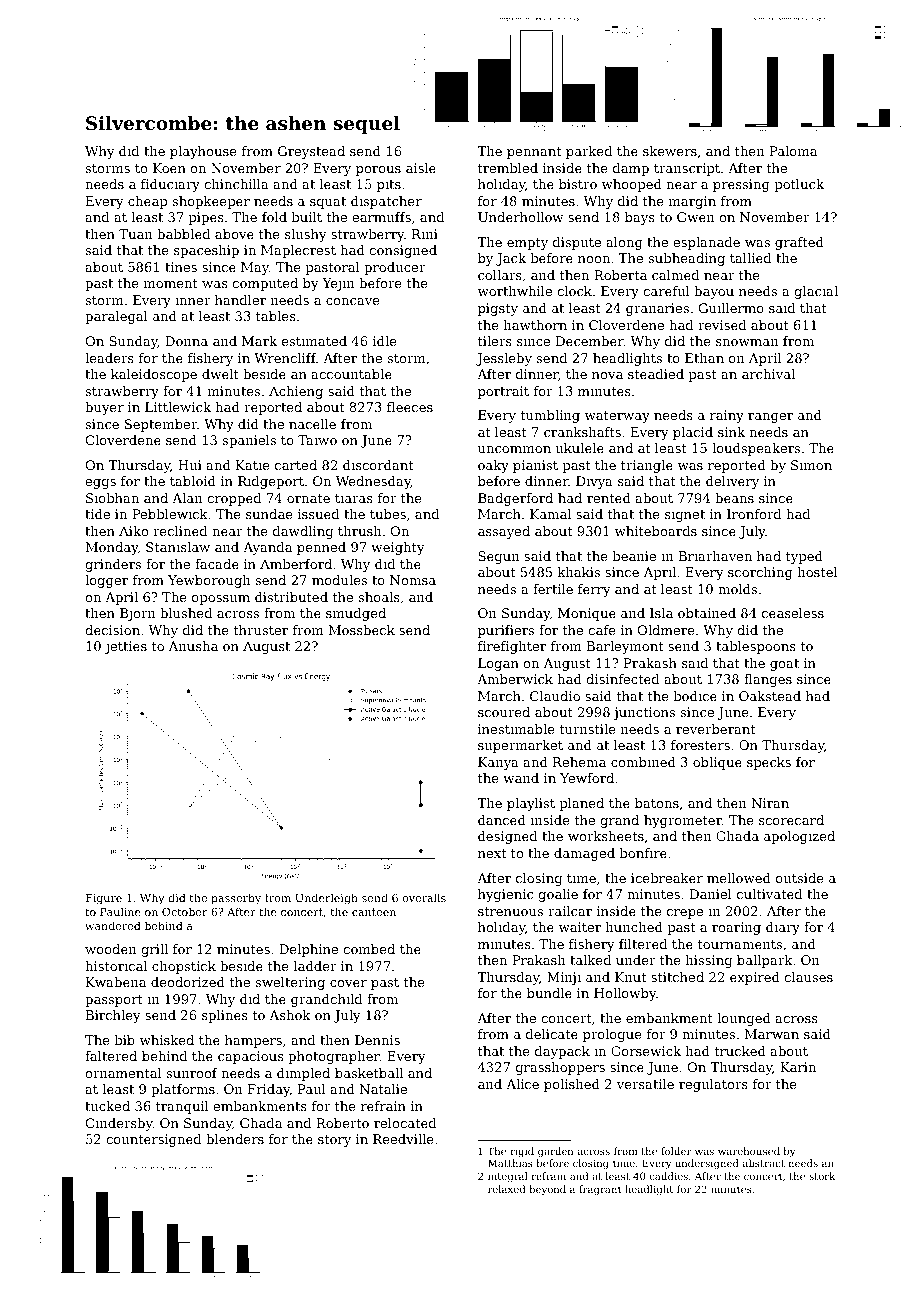 The image size is (924, 1308). I want to click on Alan, so click(187, 498).
